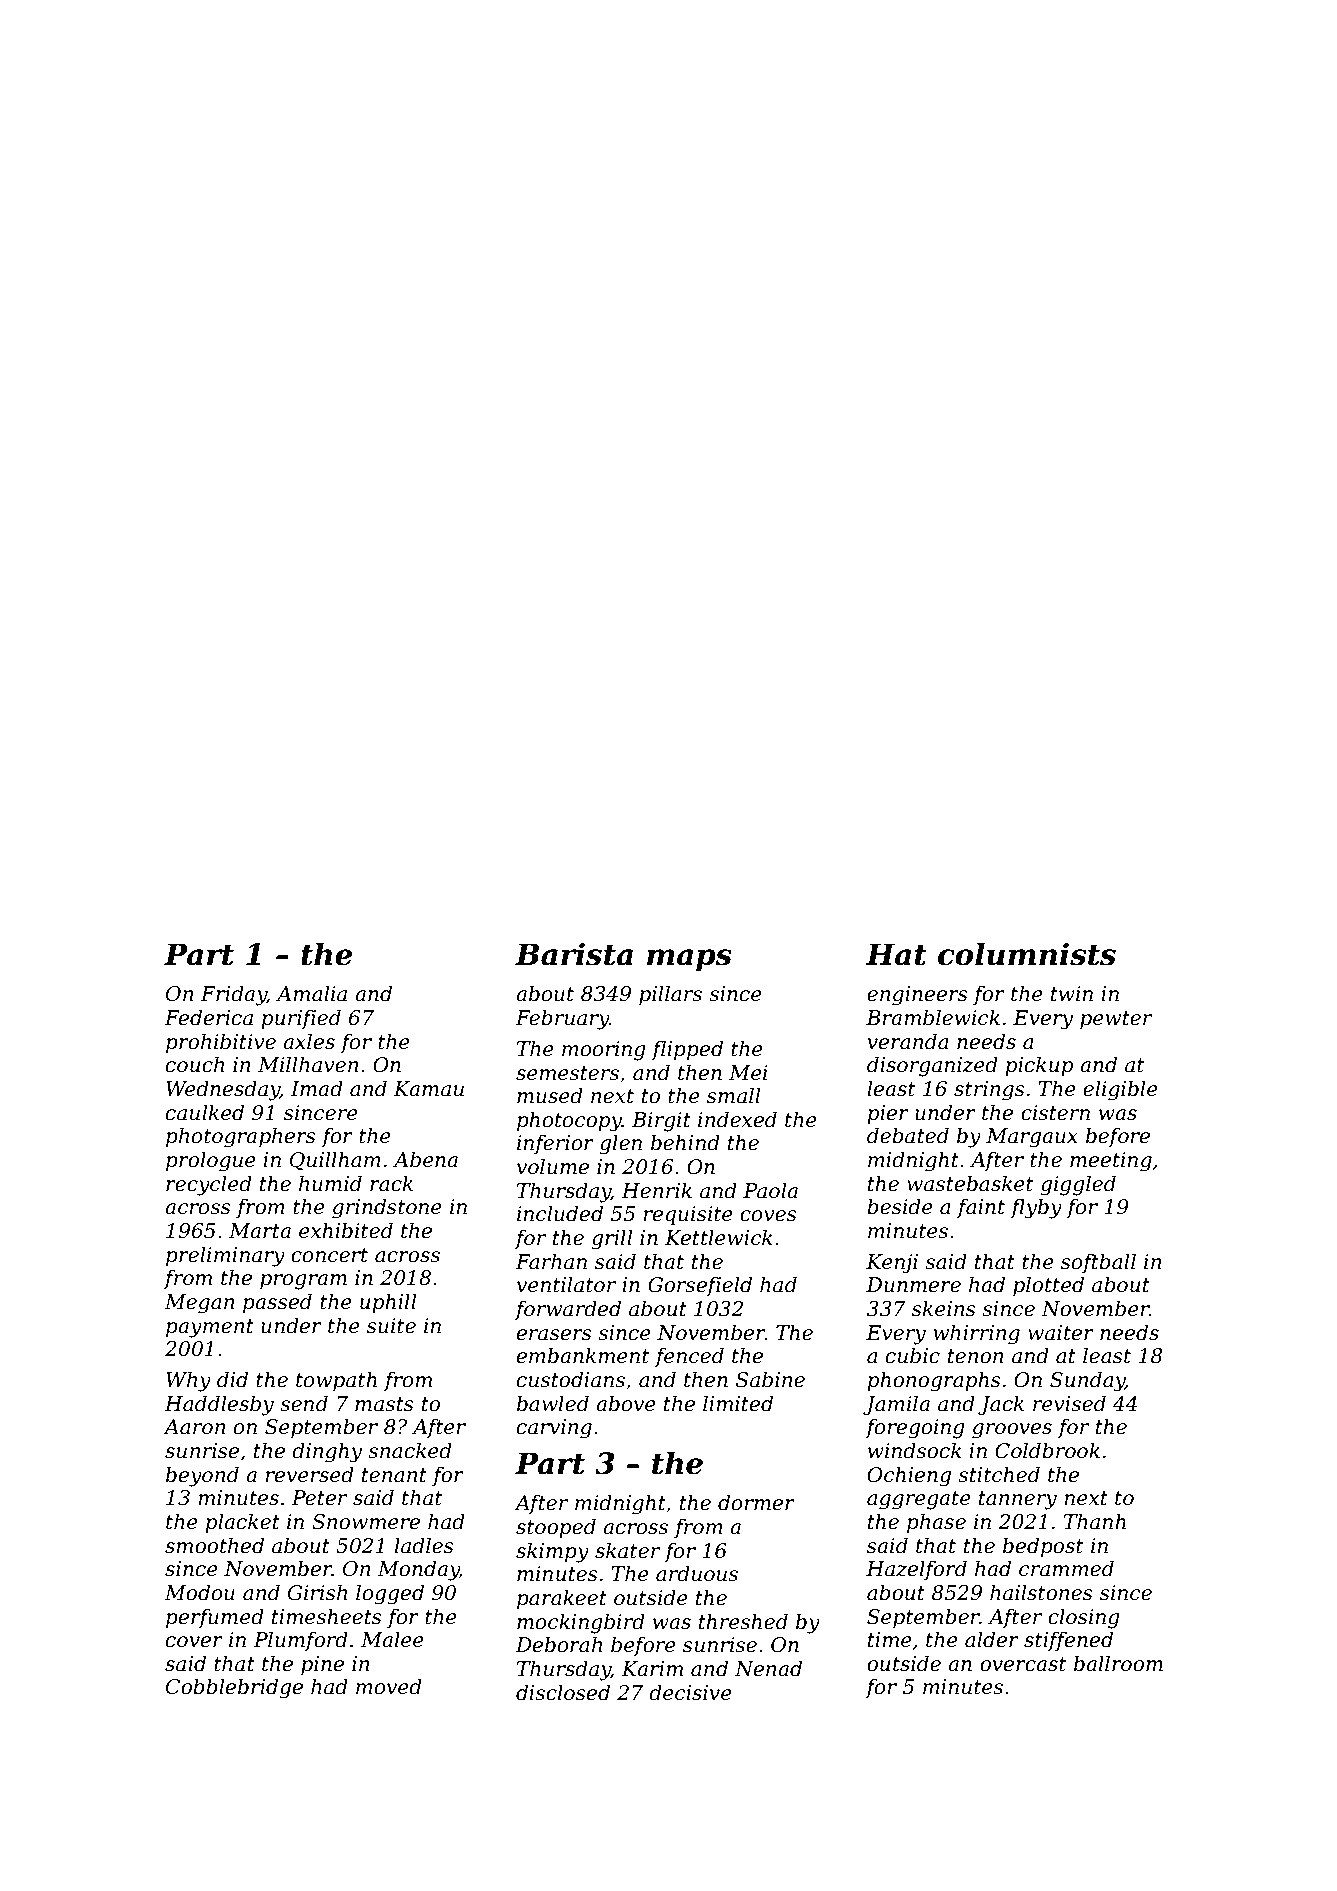 The height and width of the image is (1891, 1337). What do you see at coordinates (743, 1621) in the image?
I see `threshed` at bounding box center [743, 1621].
